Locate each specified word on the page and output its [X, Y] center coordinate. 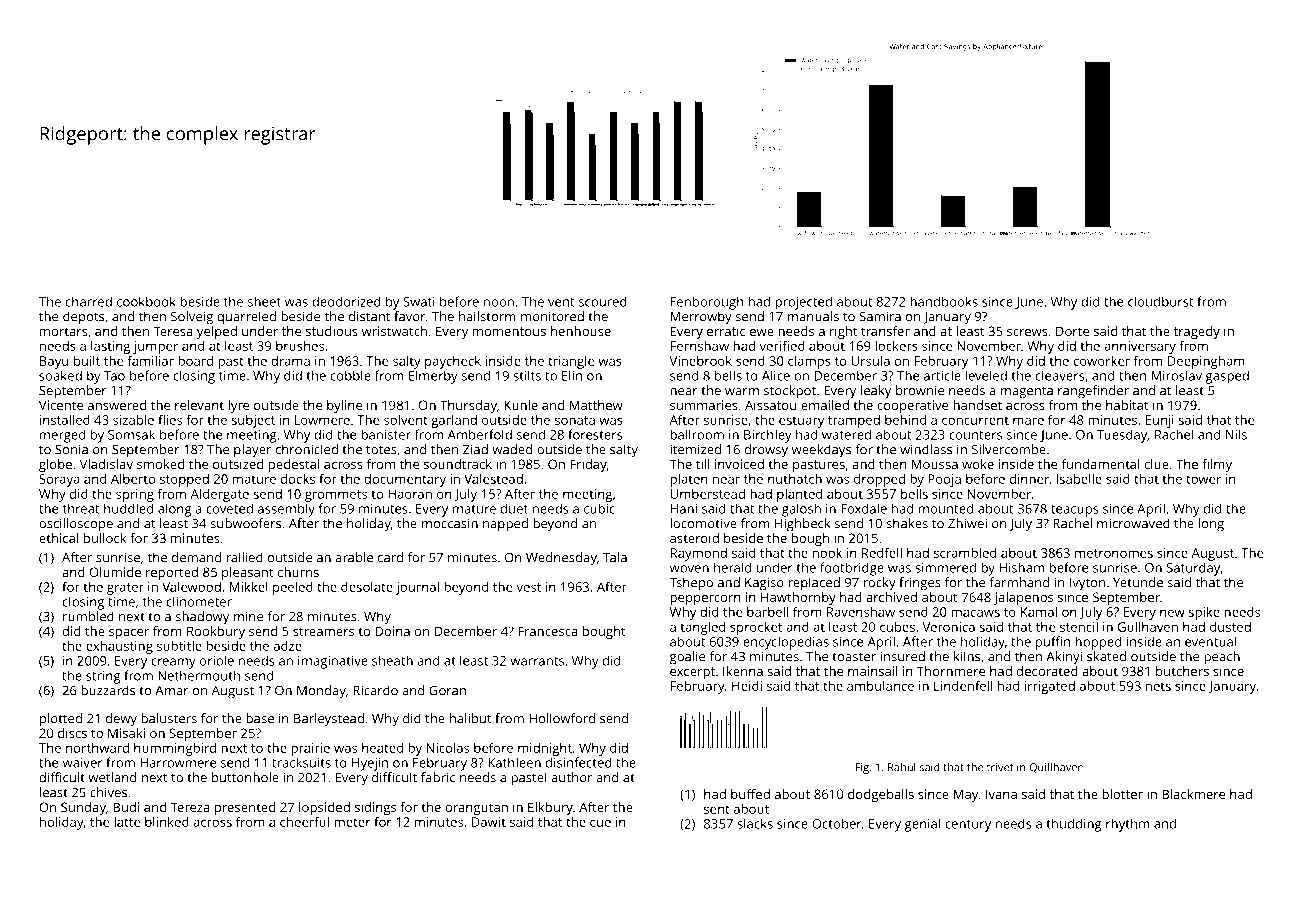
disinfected [579, 762]
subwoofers [245, 523]
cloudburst [1160, 301]
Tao [114, 376]
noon [499, 303]
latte [127, 822]
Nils [1236, 434]
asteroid [694, 538]
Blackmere [1193, 794]
